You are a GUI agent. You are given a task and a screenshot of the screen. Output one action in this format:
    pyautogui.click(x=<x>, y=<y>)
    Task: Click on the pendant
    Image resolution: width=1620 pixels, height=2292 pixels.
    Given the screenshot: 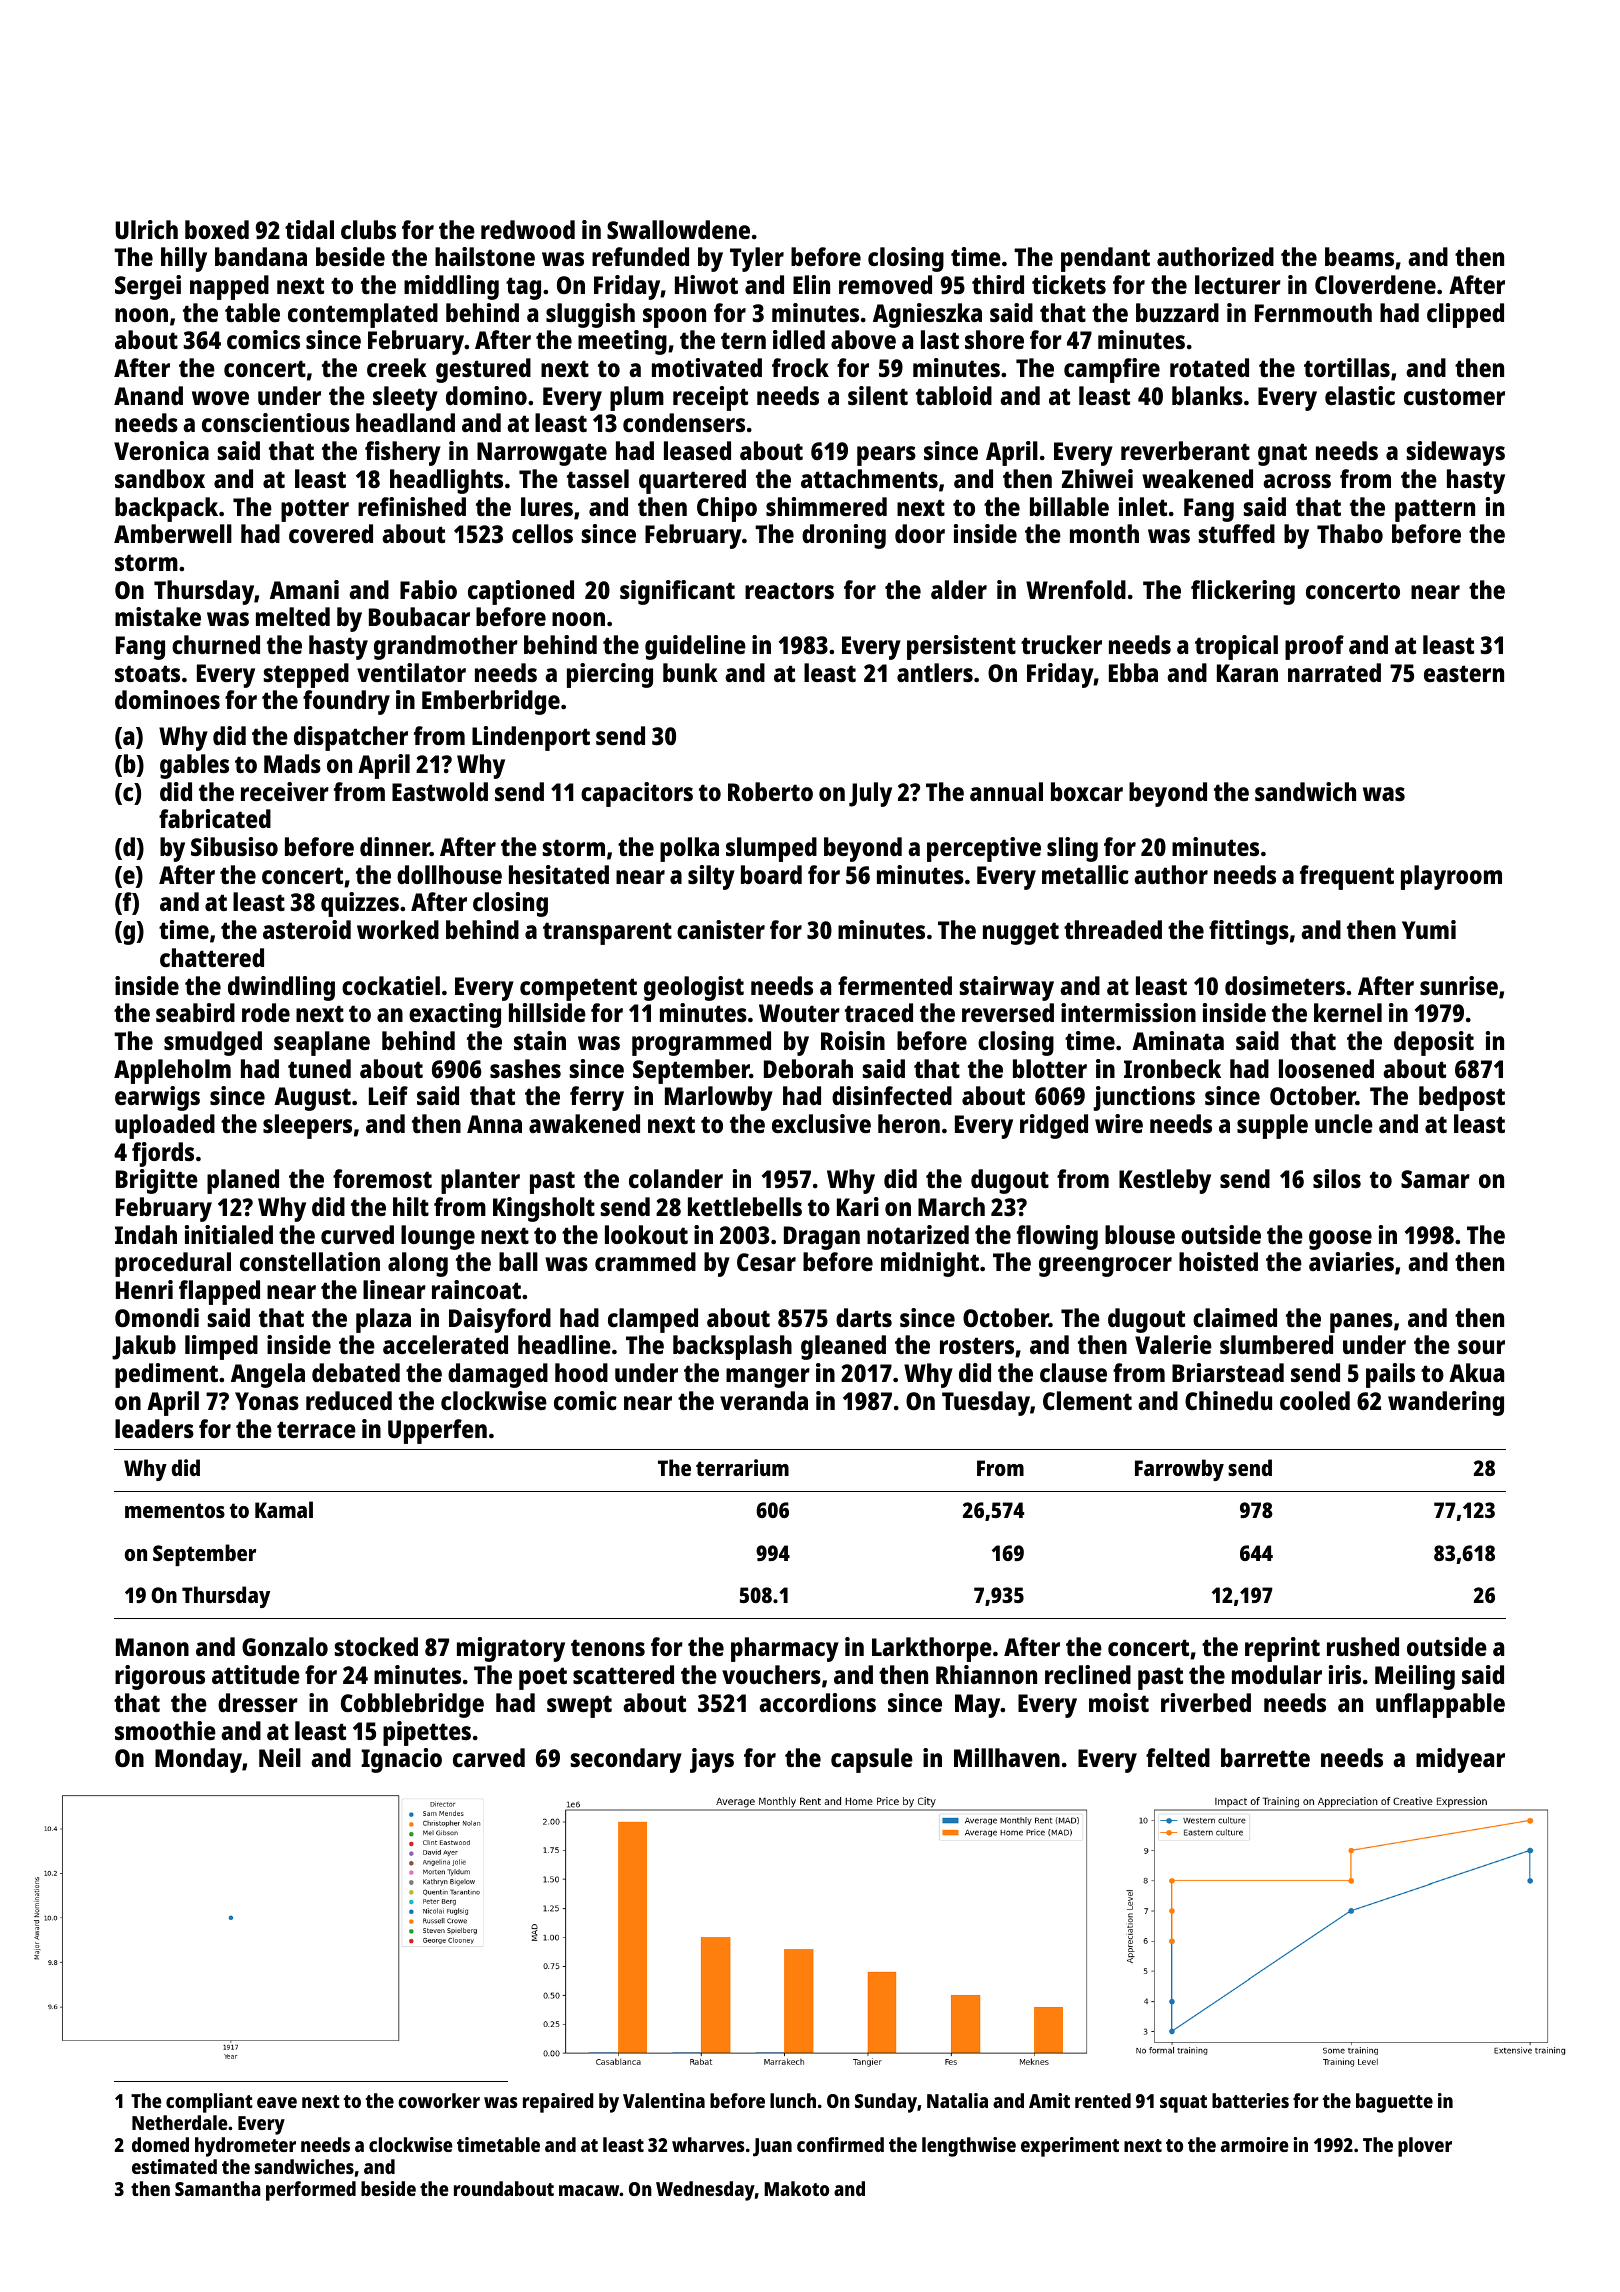 What is the action you would take?
    pyautogui.click(x=1105, y=259)
